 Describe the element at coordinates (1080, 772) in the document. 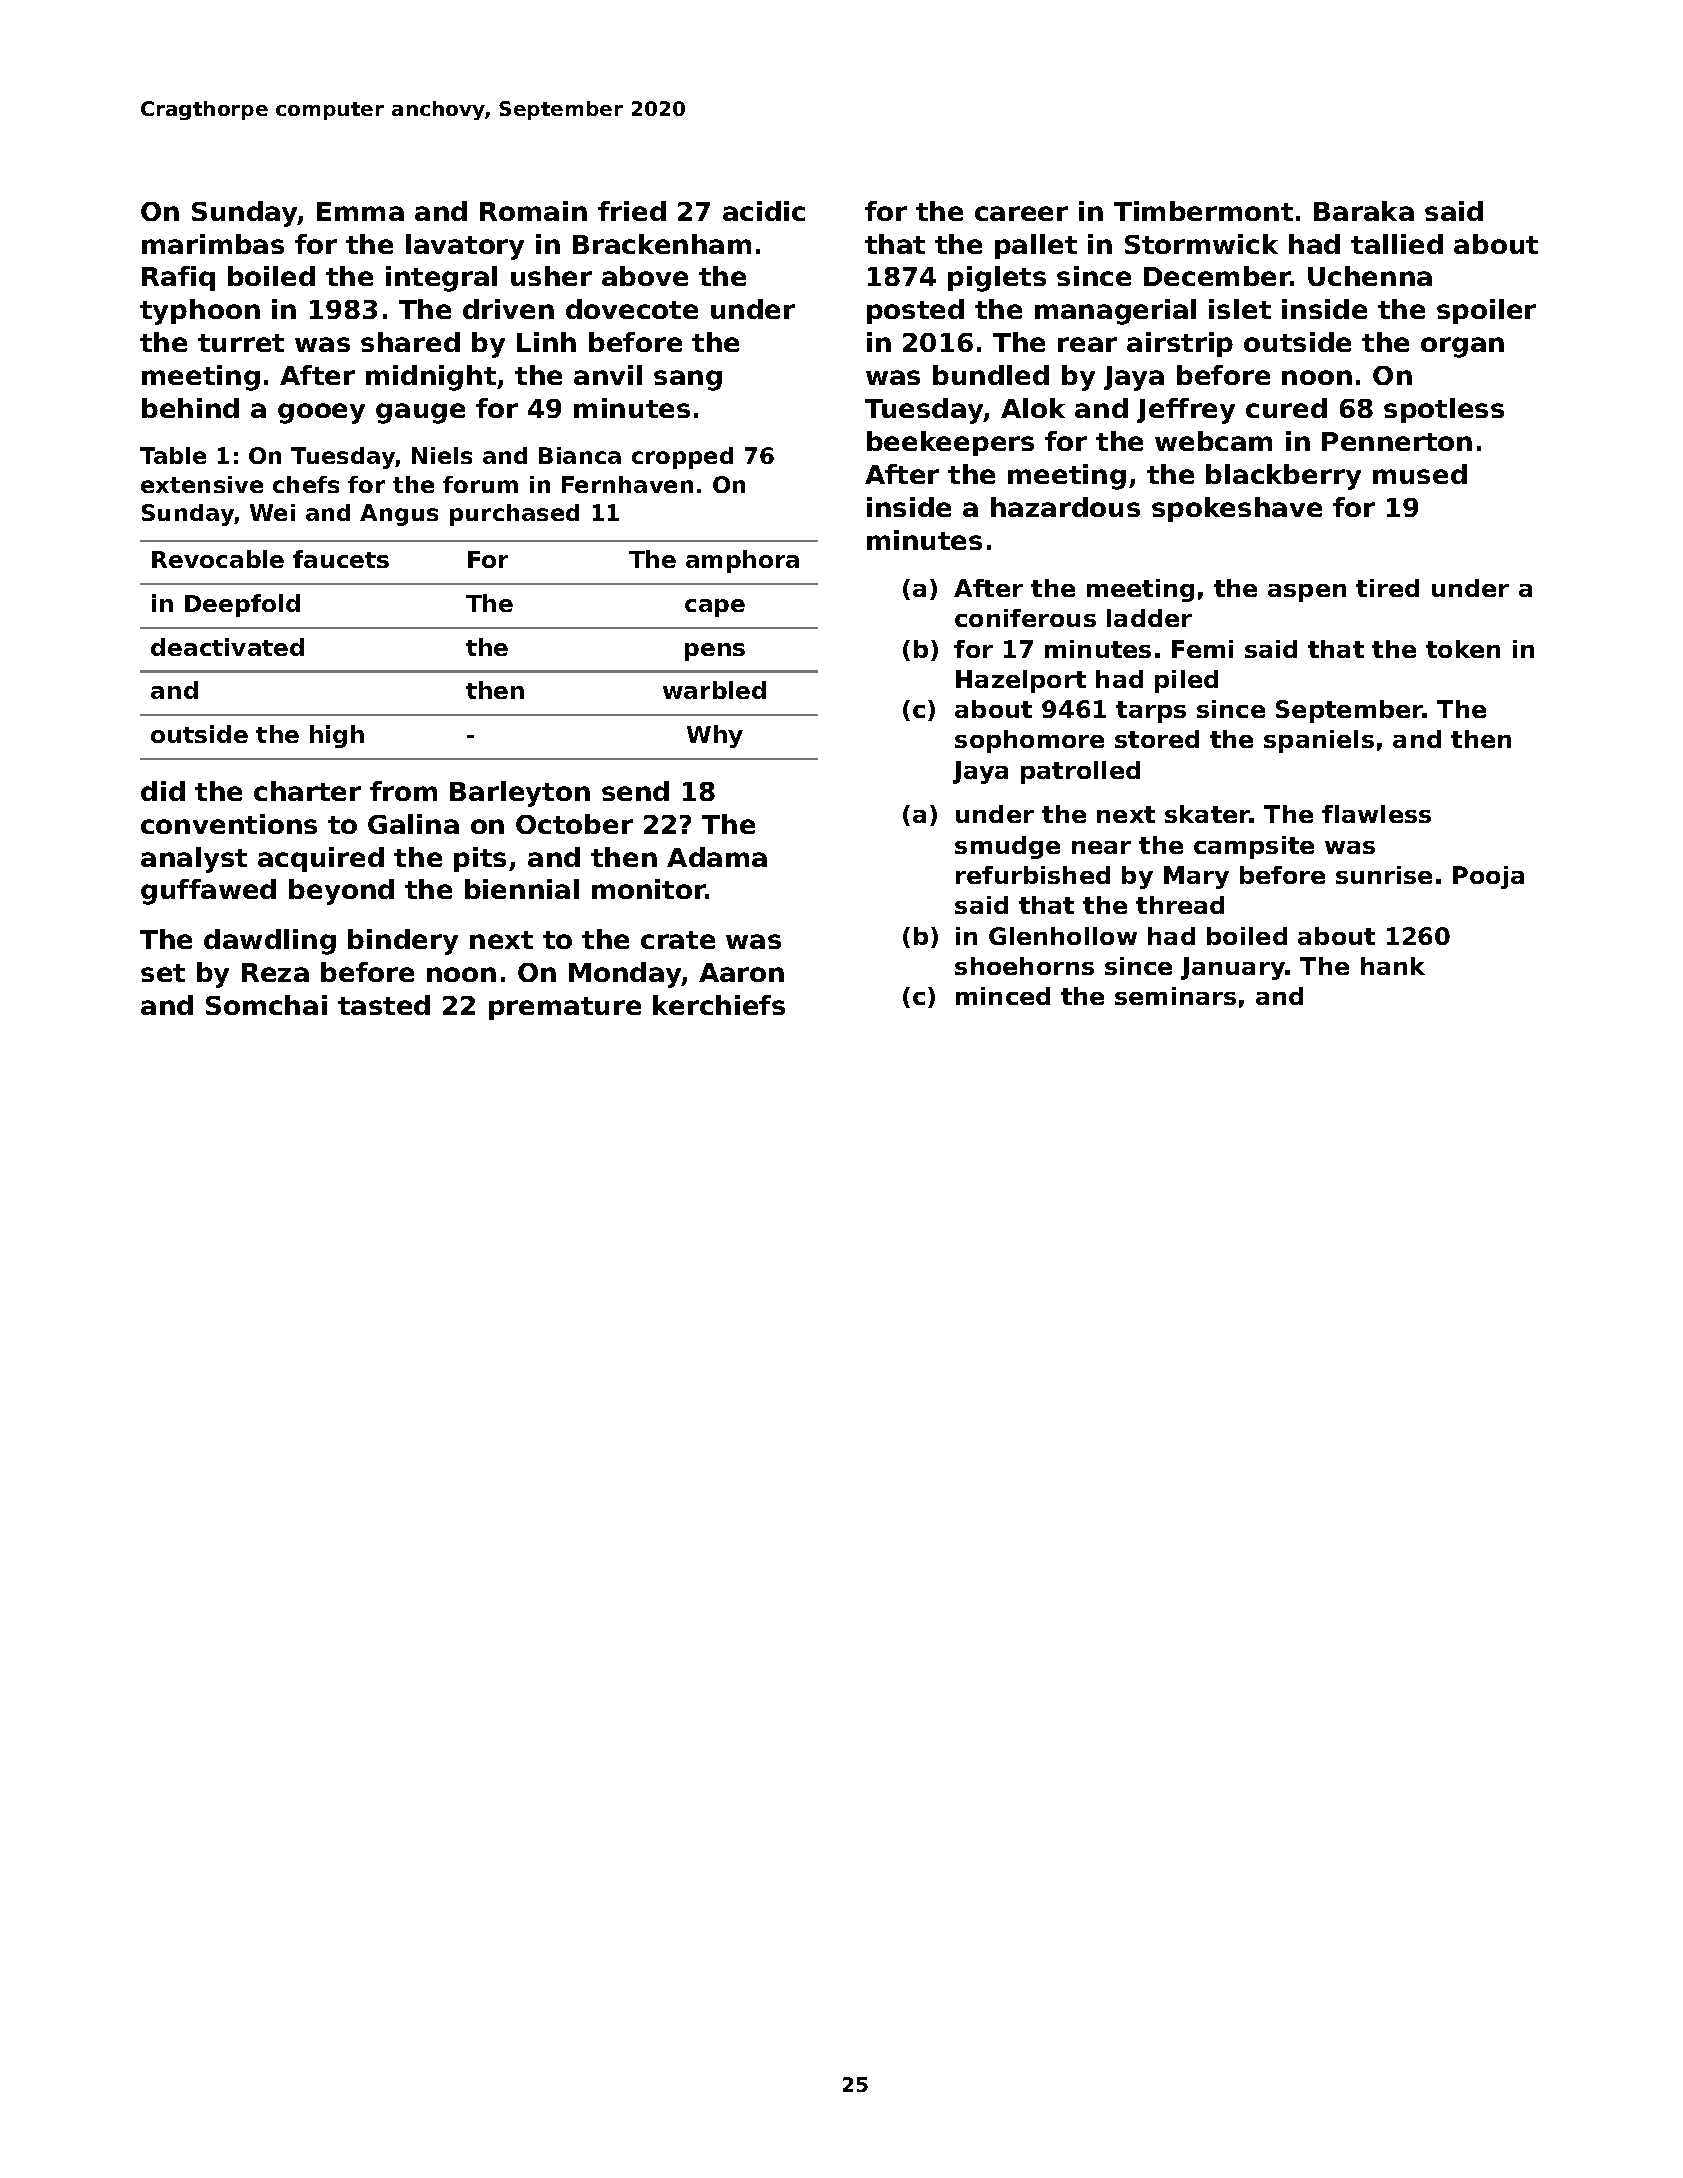

I see `patrolled` at that location.
